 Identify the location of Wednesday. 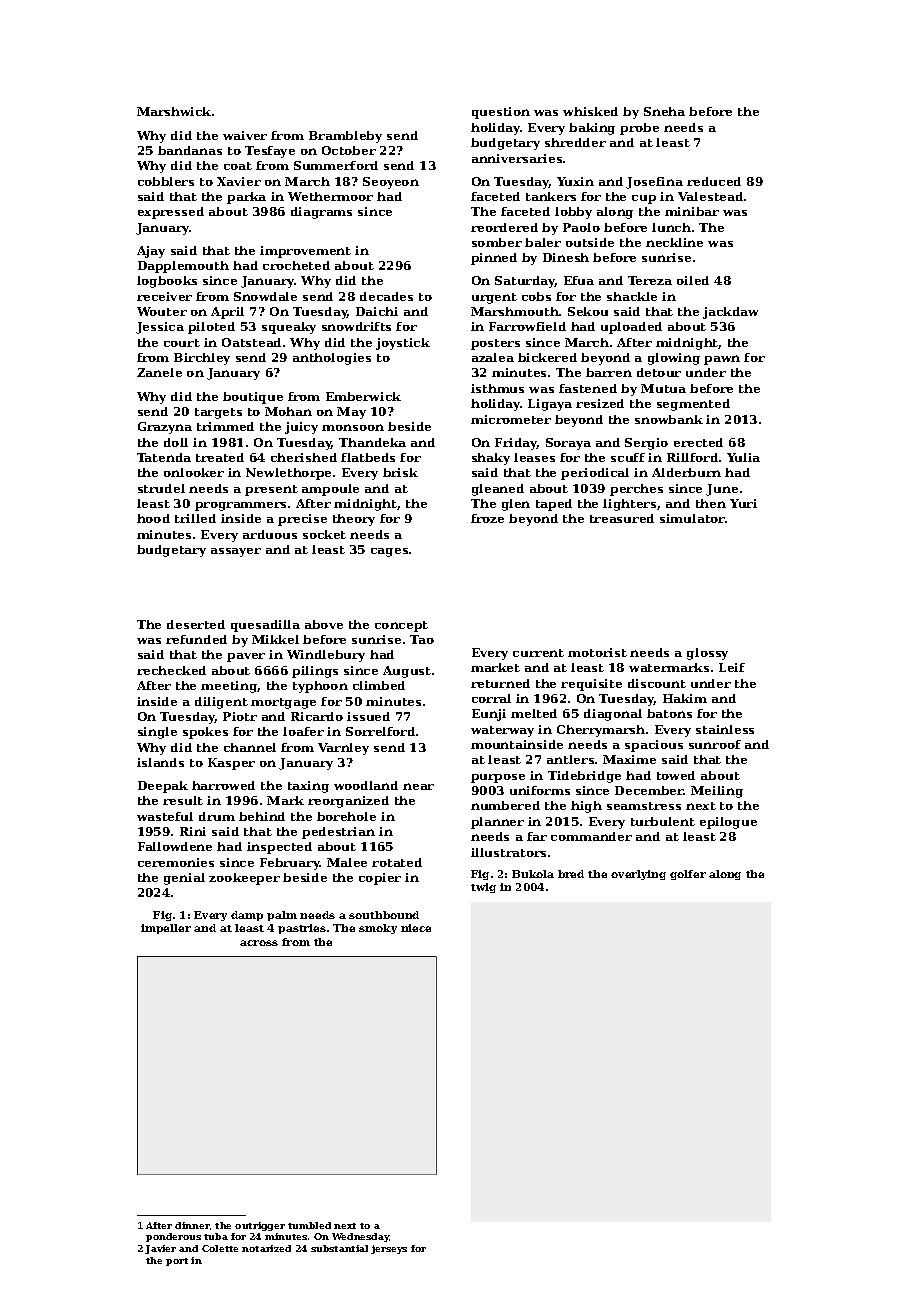
(361, 1237).
